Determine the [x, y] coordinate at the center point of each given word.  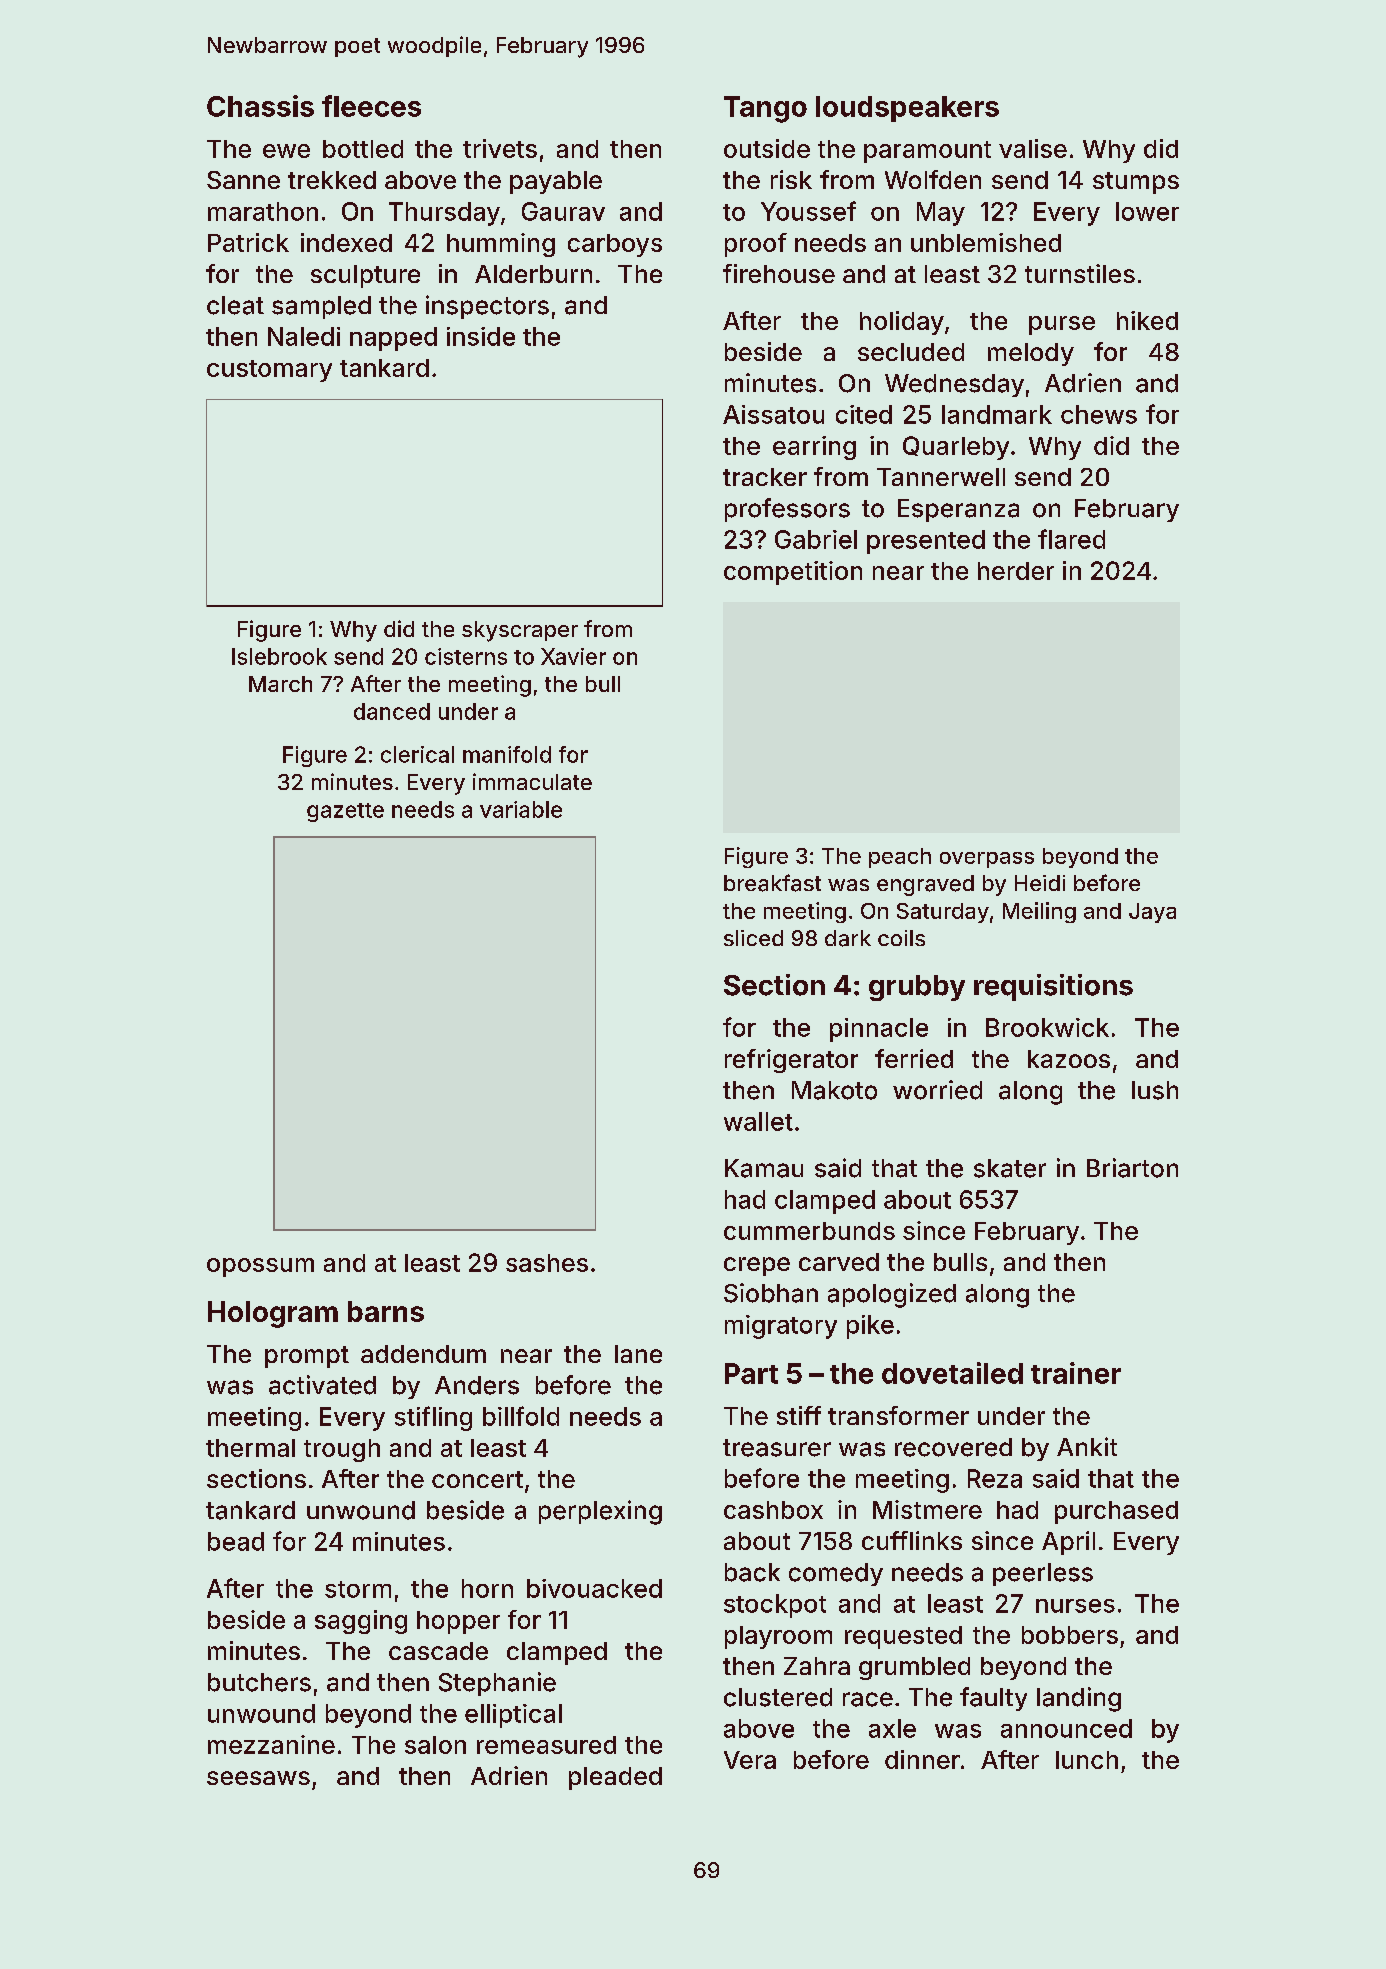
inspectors [487, 307]
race [868, 1699]
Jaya [1152, 913]
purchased [1116, 1512]
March [280, 684]
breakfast [772, 883]
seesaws [258, 1778]
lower [1147, 211]
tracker [765, 477]
